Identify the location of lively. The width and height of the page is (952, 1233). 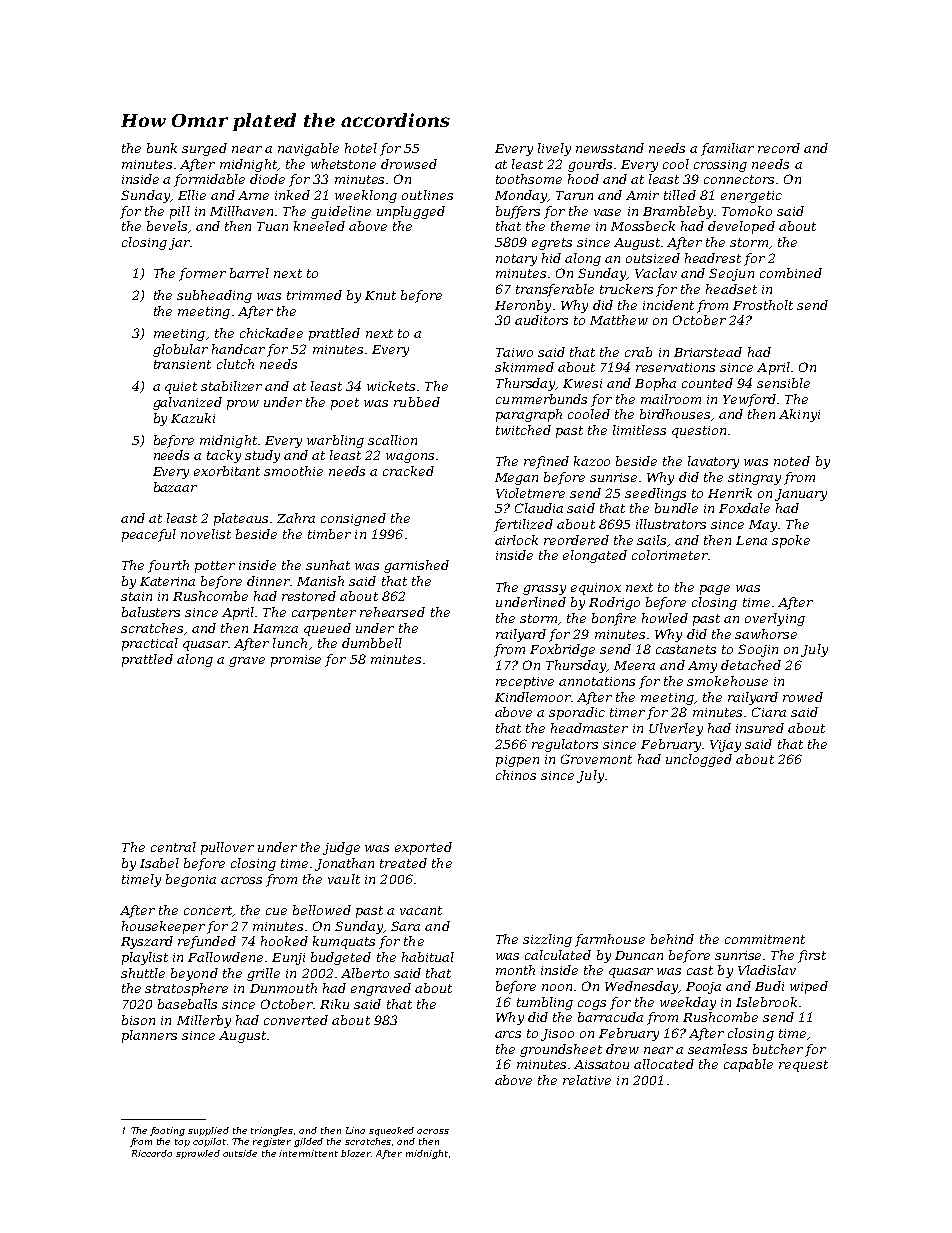
(554, 149).
